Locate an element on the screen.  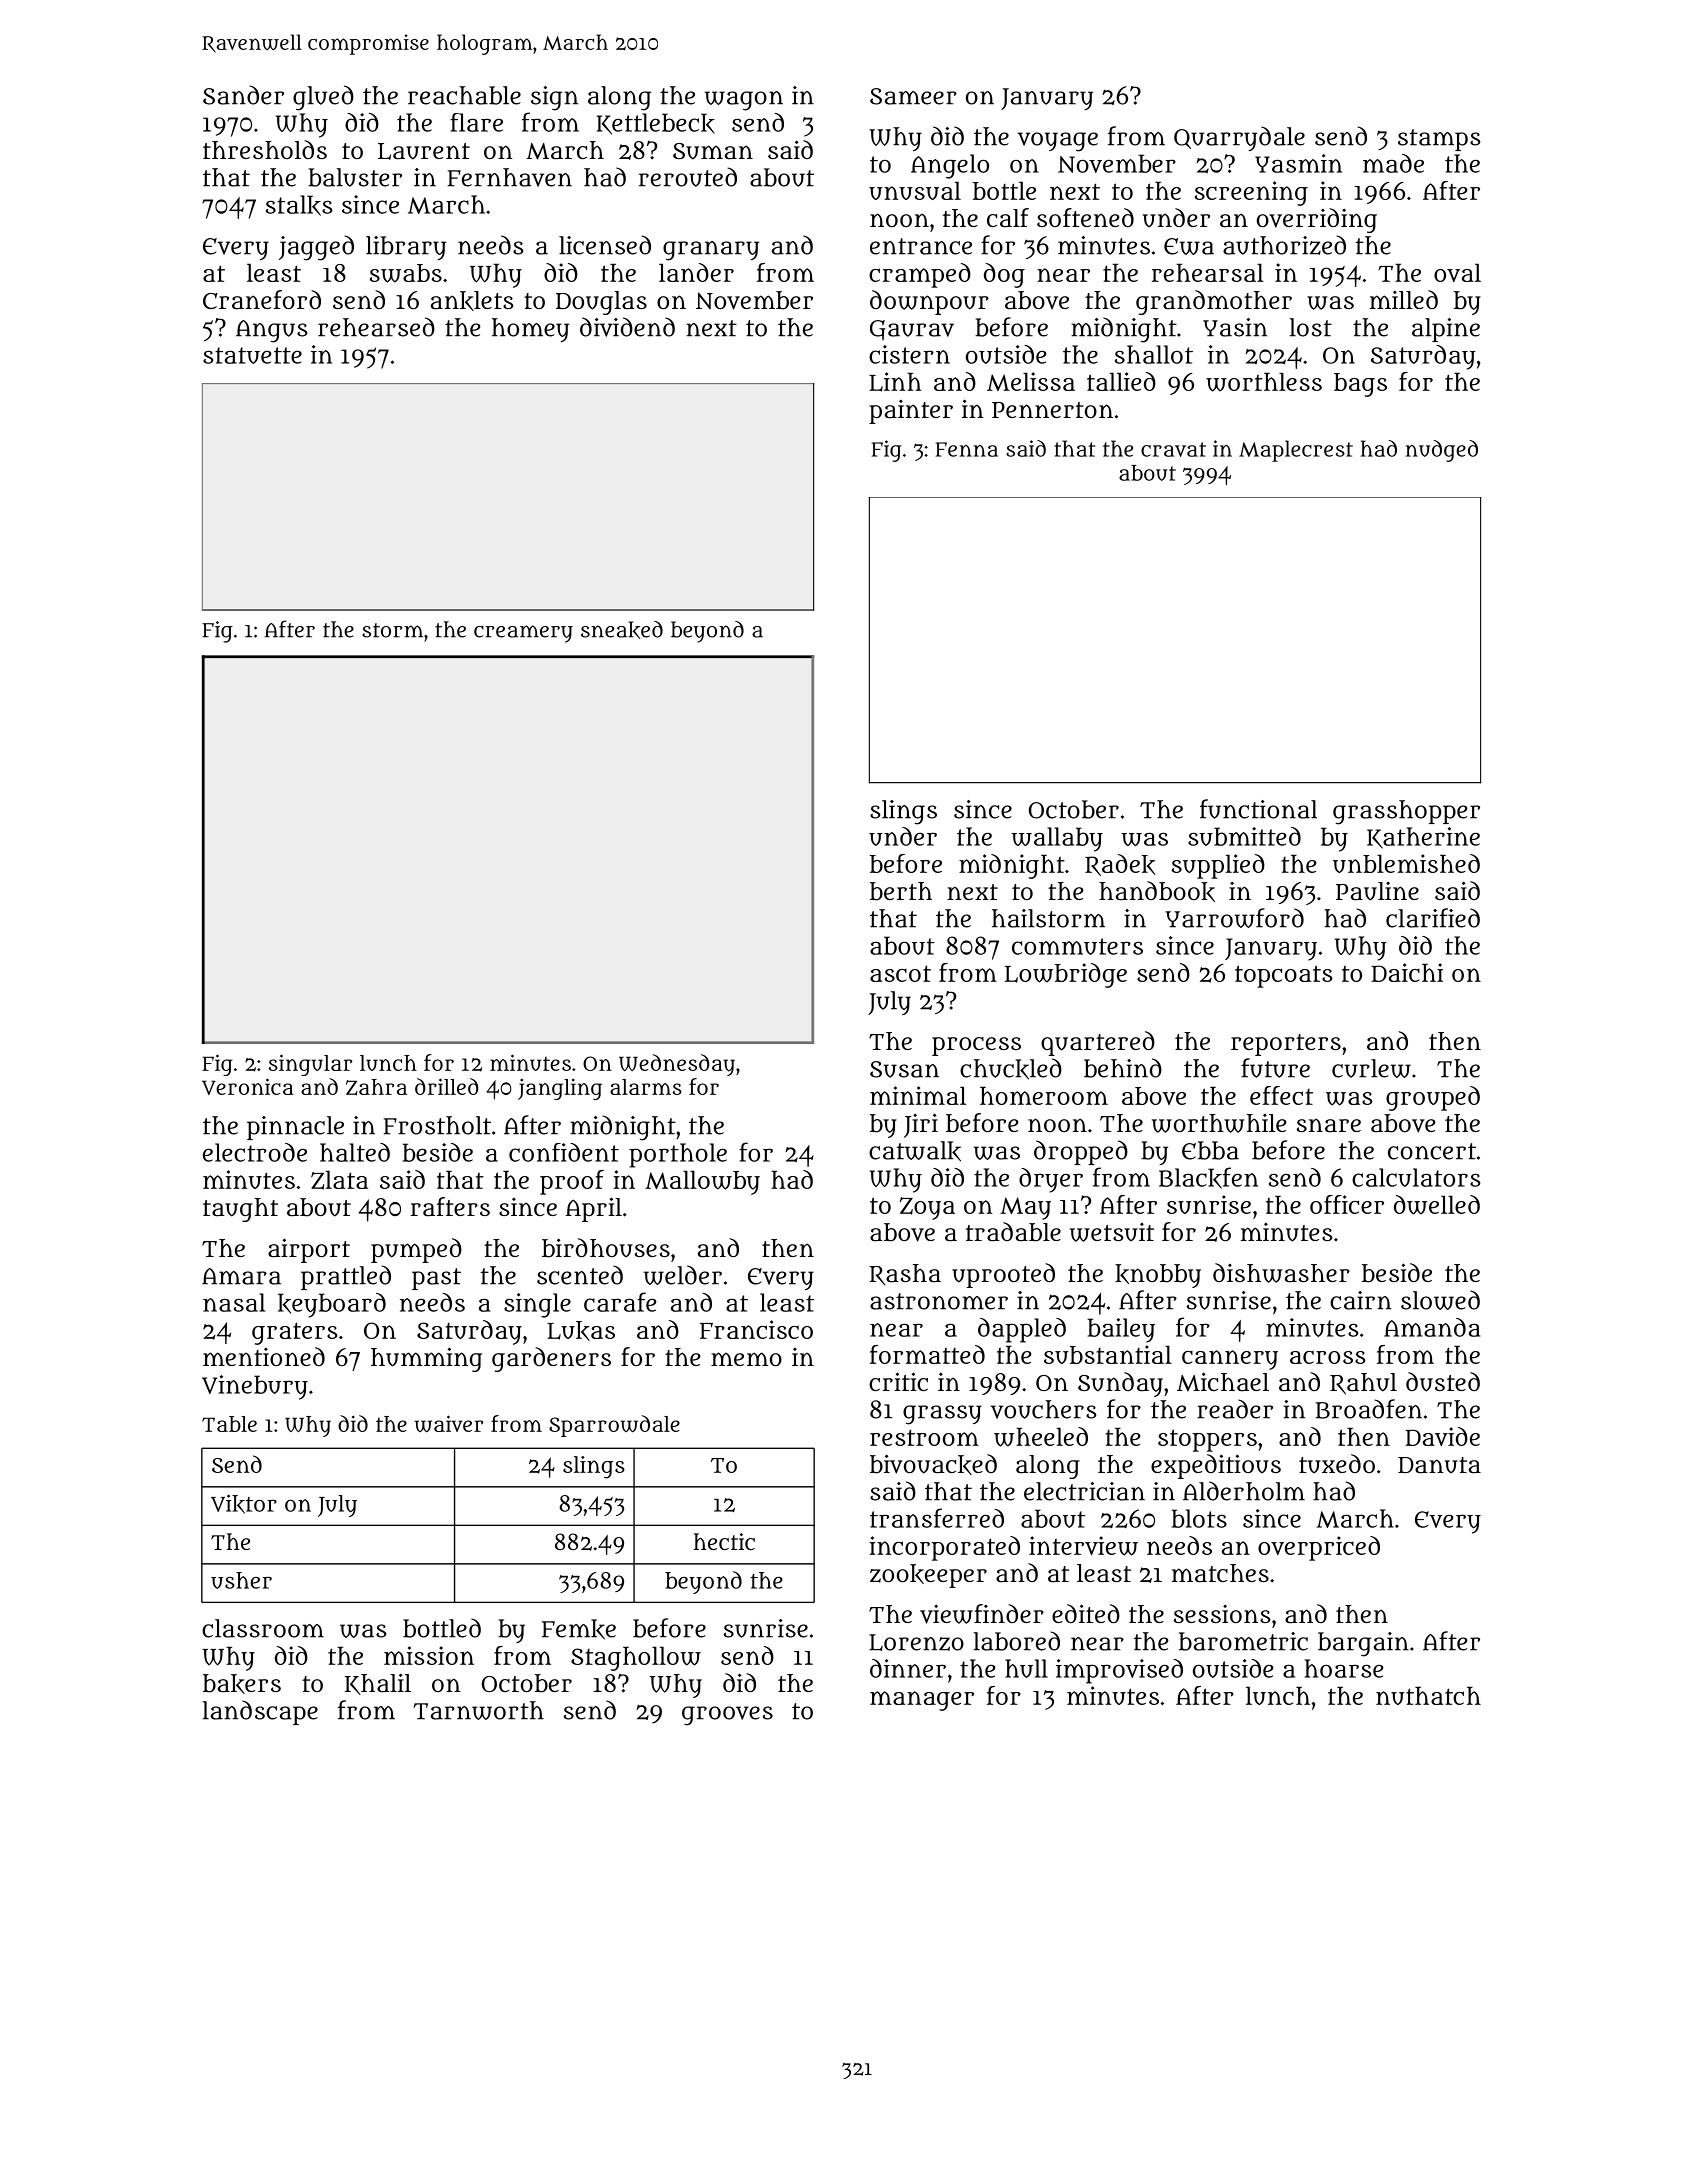
Fenna is located at coordinates (967, 449).
